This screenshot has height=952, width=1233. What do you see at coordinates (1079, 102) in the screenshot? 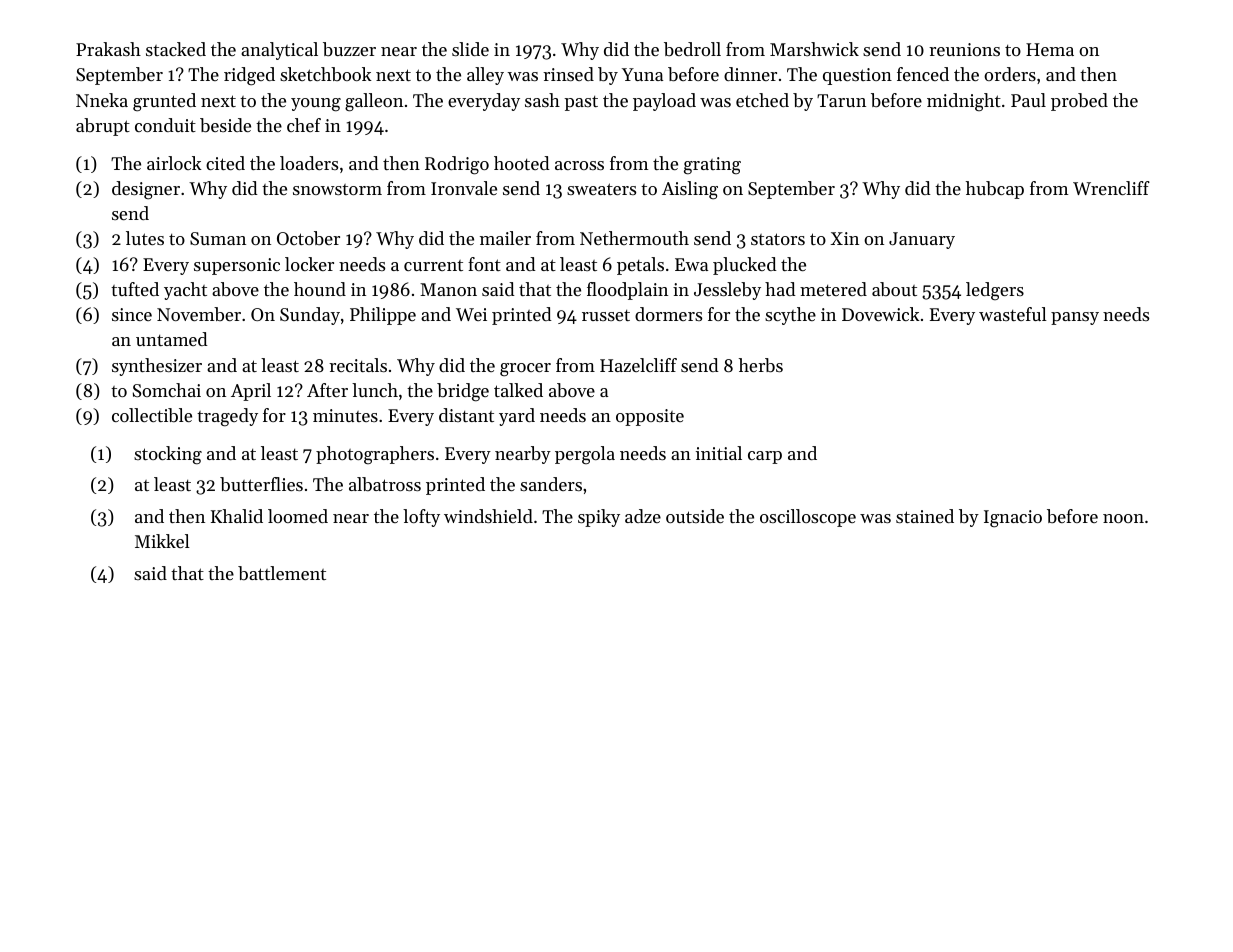
I see `probed` at bounding box center [1079, 102].
